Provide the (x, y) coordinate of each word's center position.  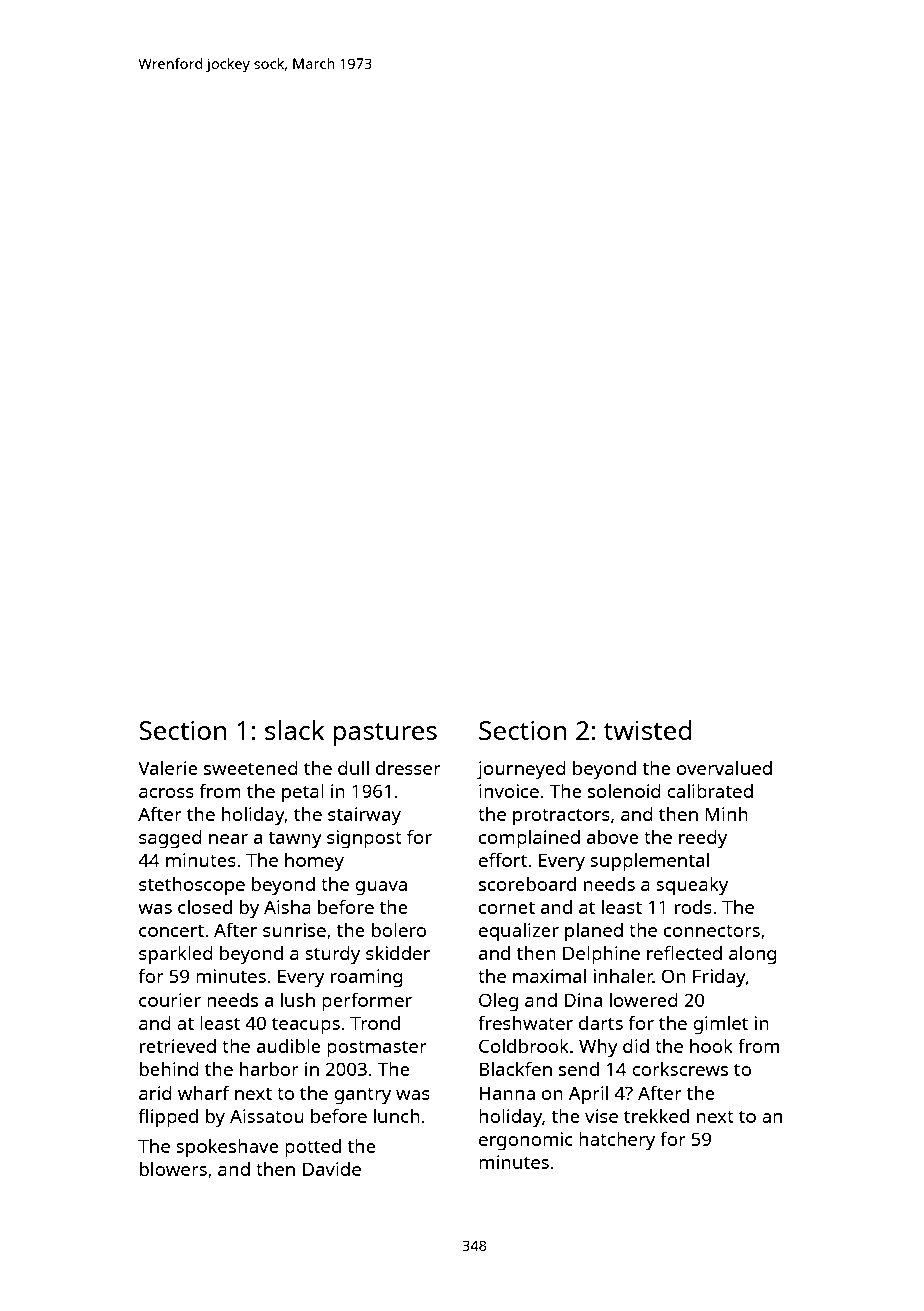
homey (314, 862)
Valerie (168, 768)
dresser (408, 768)
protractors (561, 817)
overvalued (724, 768)
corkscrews (680, 1069)
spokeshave (227, 1148)
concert (171, 931)
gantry (362, 1096)
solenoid (624, 791)
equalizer (519, 932)
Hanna (507, 1093)
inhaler (623, 976)
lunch (397, 1116)
